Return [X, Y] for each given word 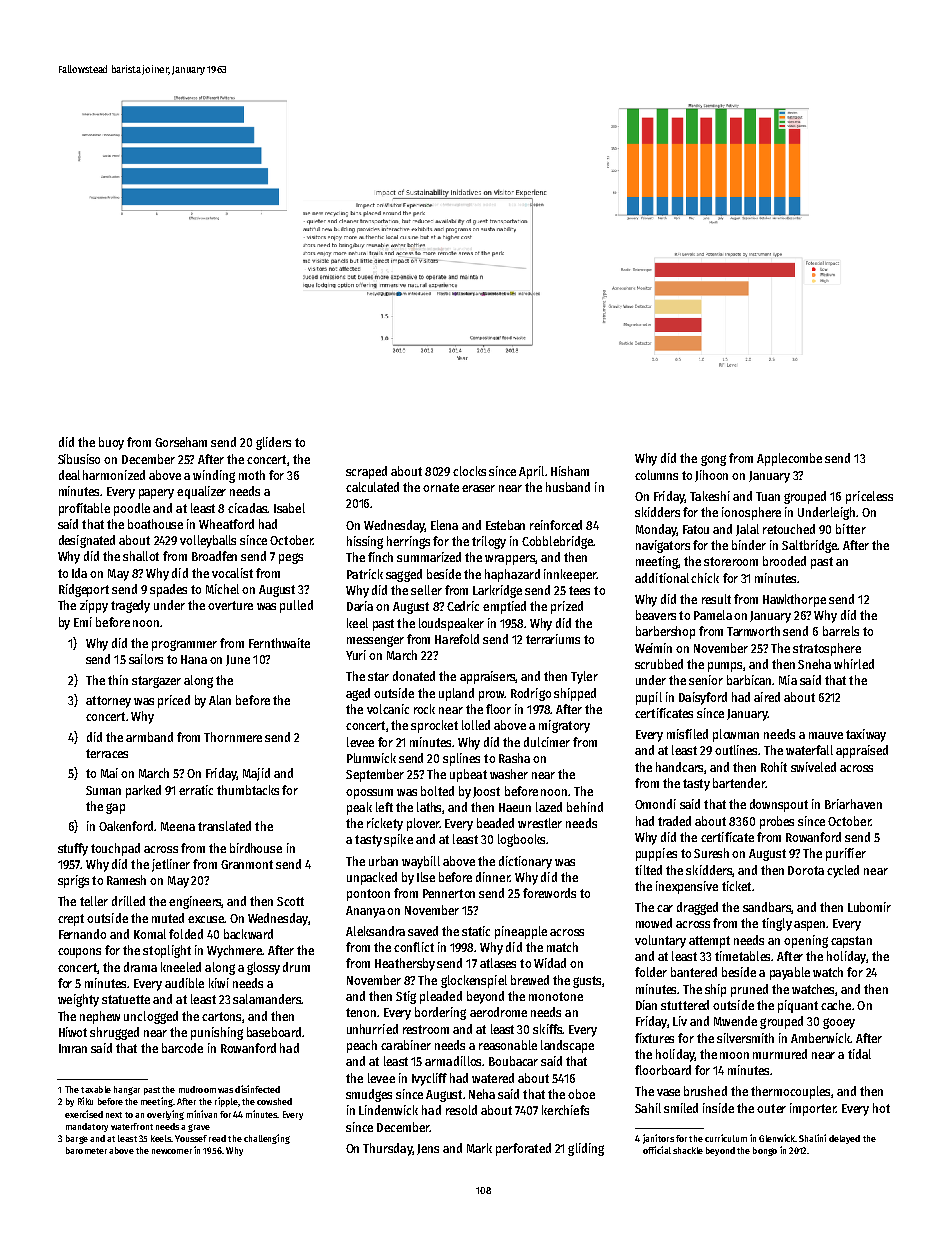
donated [414, 676]
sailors [146, 659]
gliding [586, 1149]
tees [579, 590]
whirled [854, 664]
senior [706, 680]
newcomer [172, 1151]
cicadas [248, 508]
